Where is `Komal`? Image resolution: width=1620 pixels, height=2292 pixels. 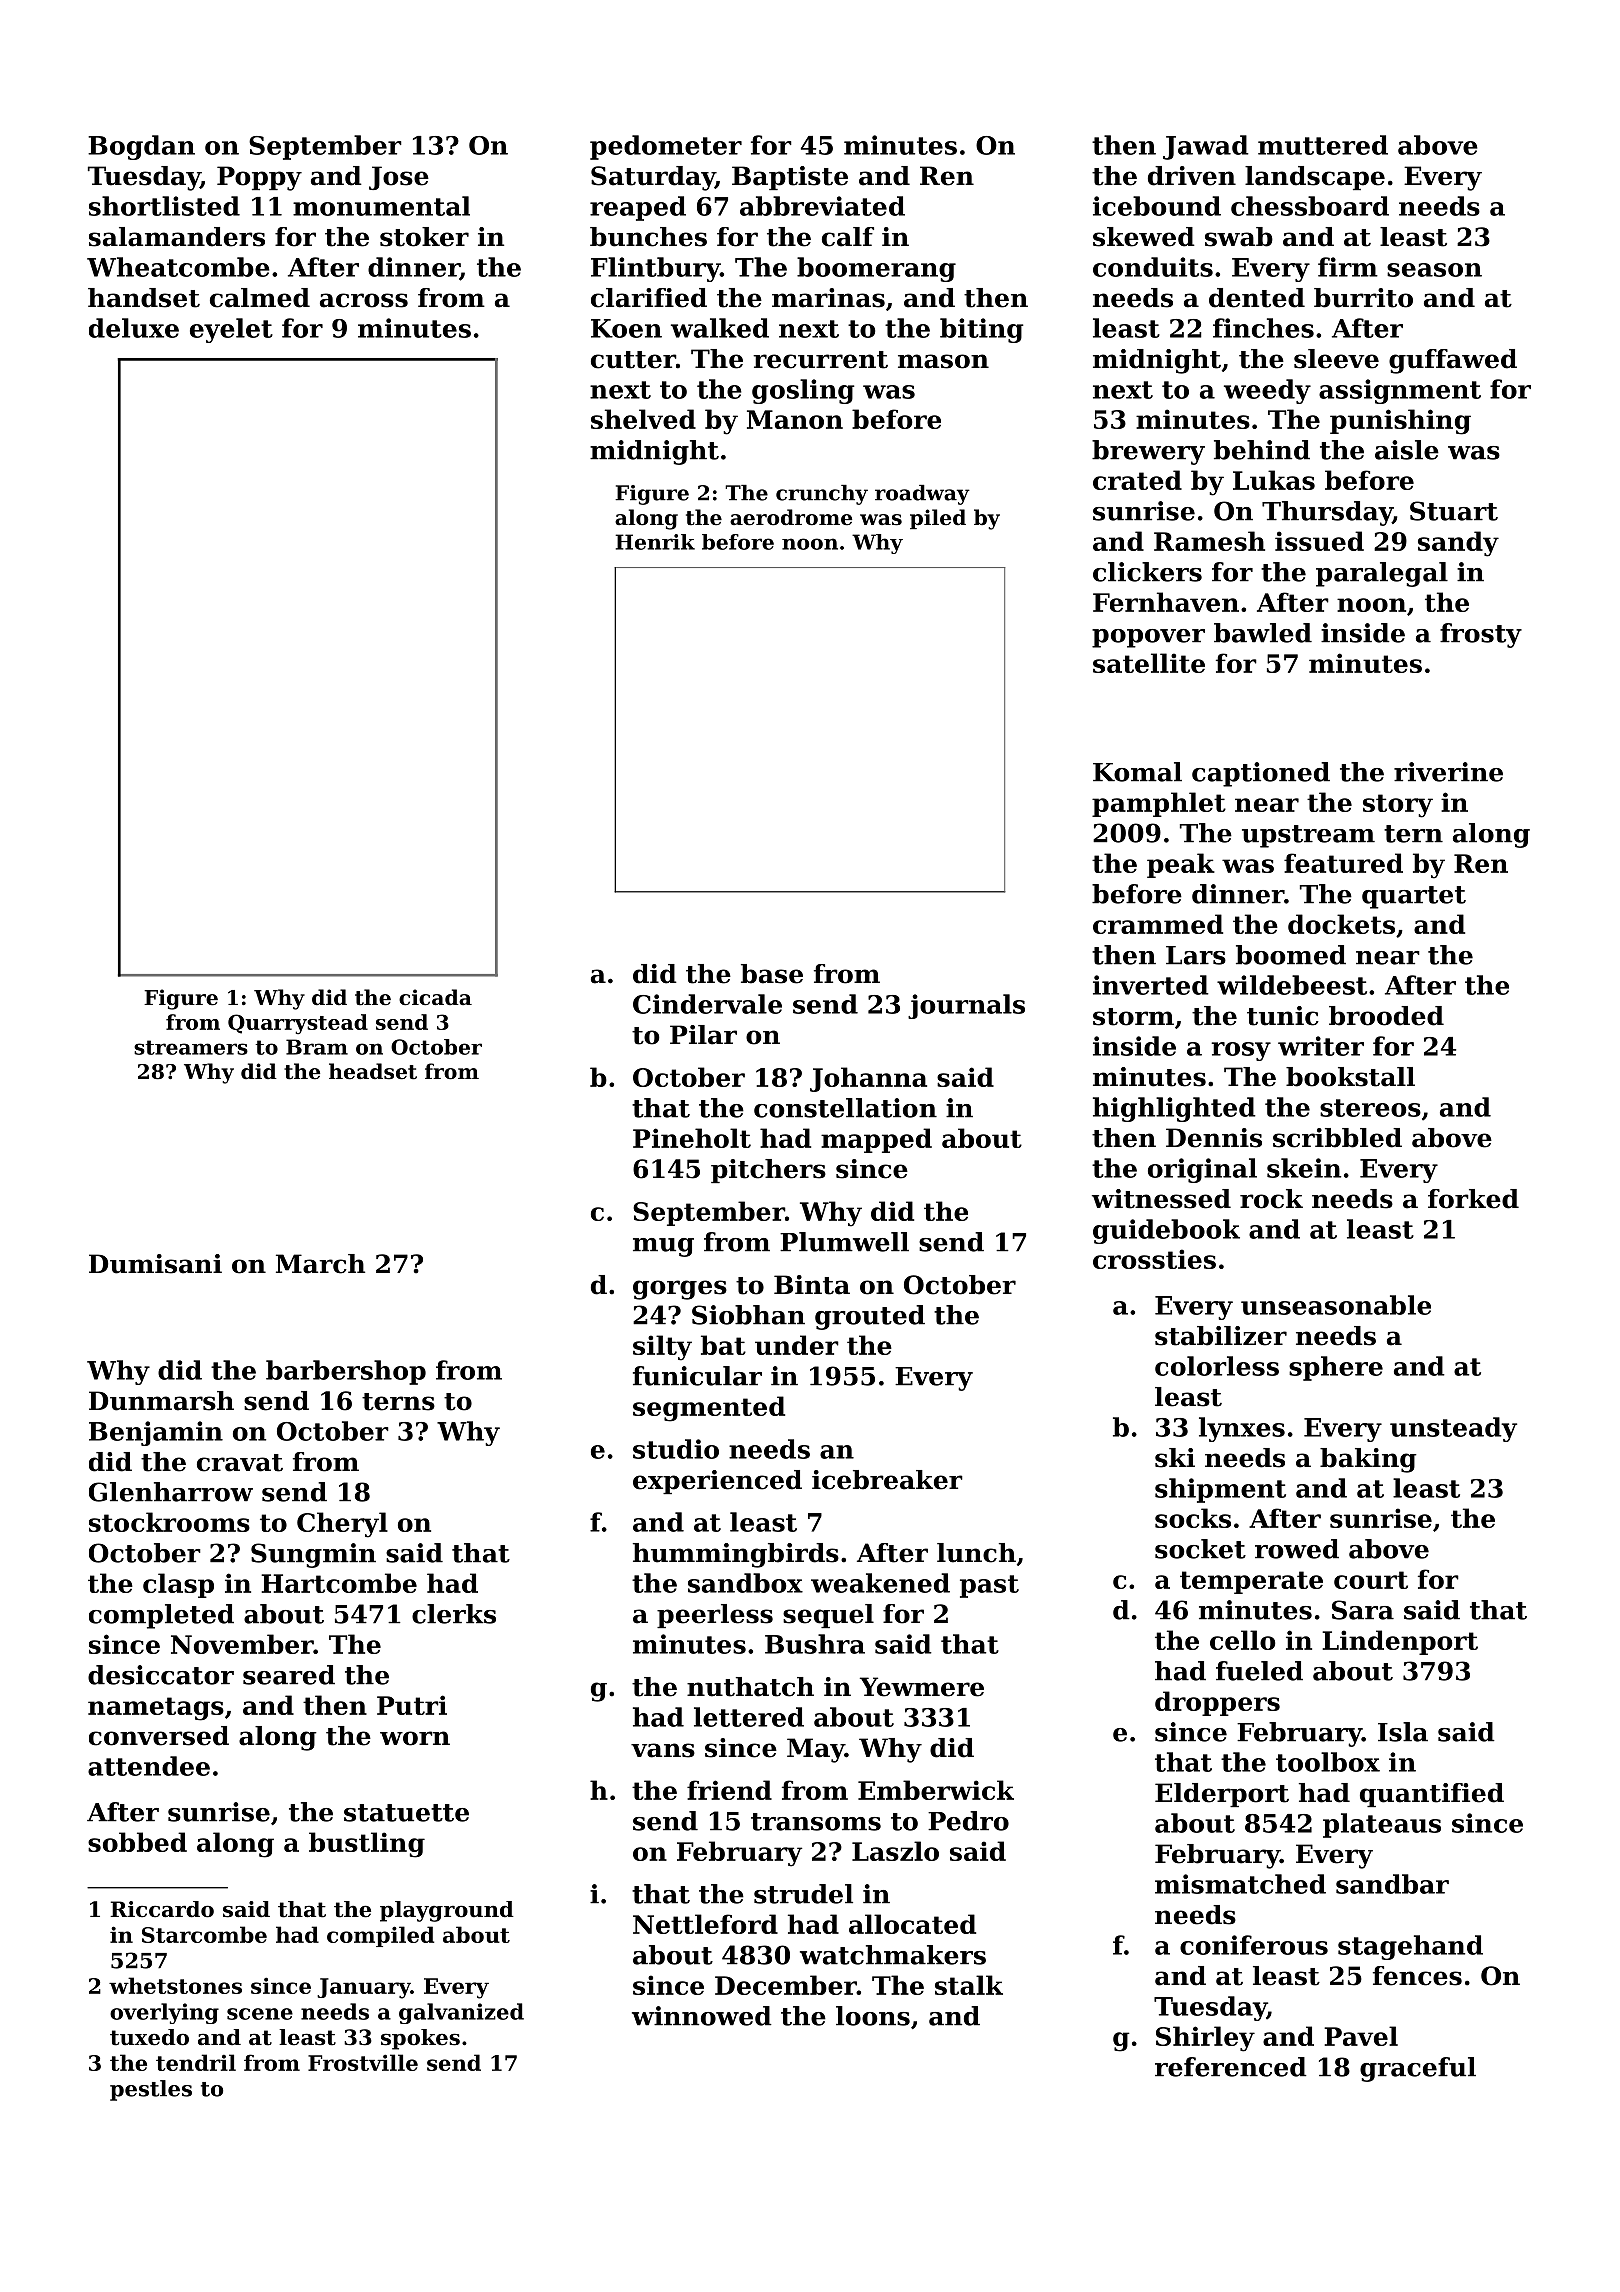
Komal is located at coordinates (1137, 772).
